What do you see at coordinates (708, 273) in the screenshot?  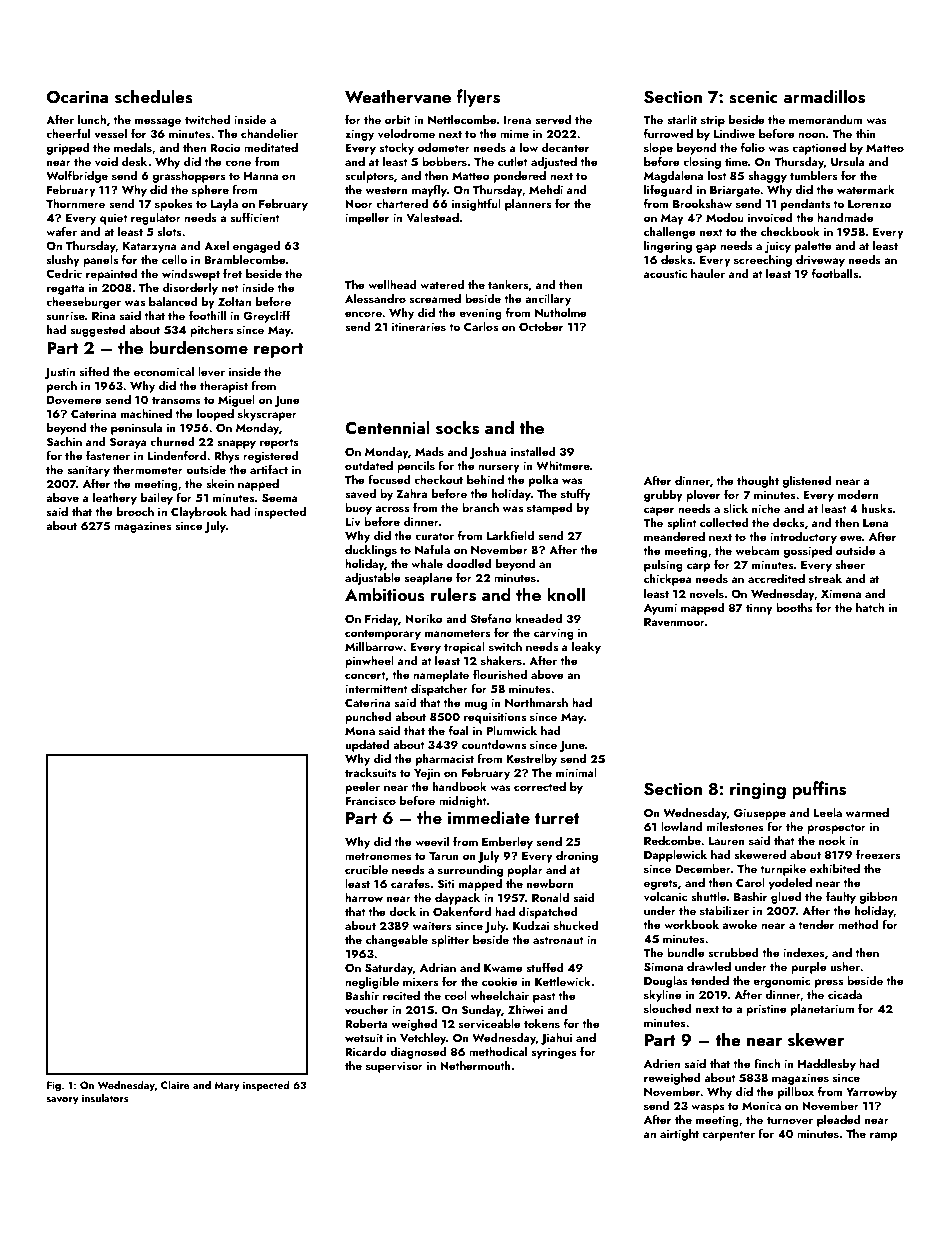 I see `hauler` at bounding box center [708, 273].
